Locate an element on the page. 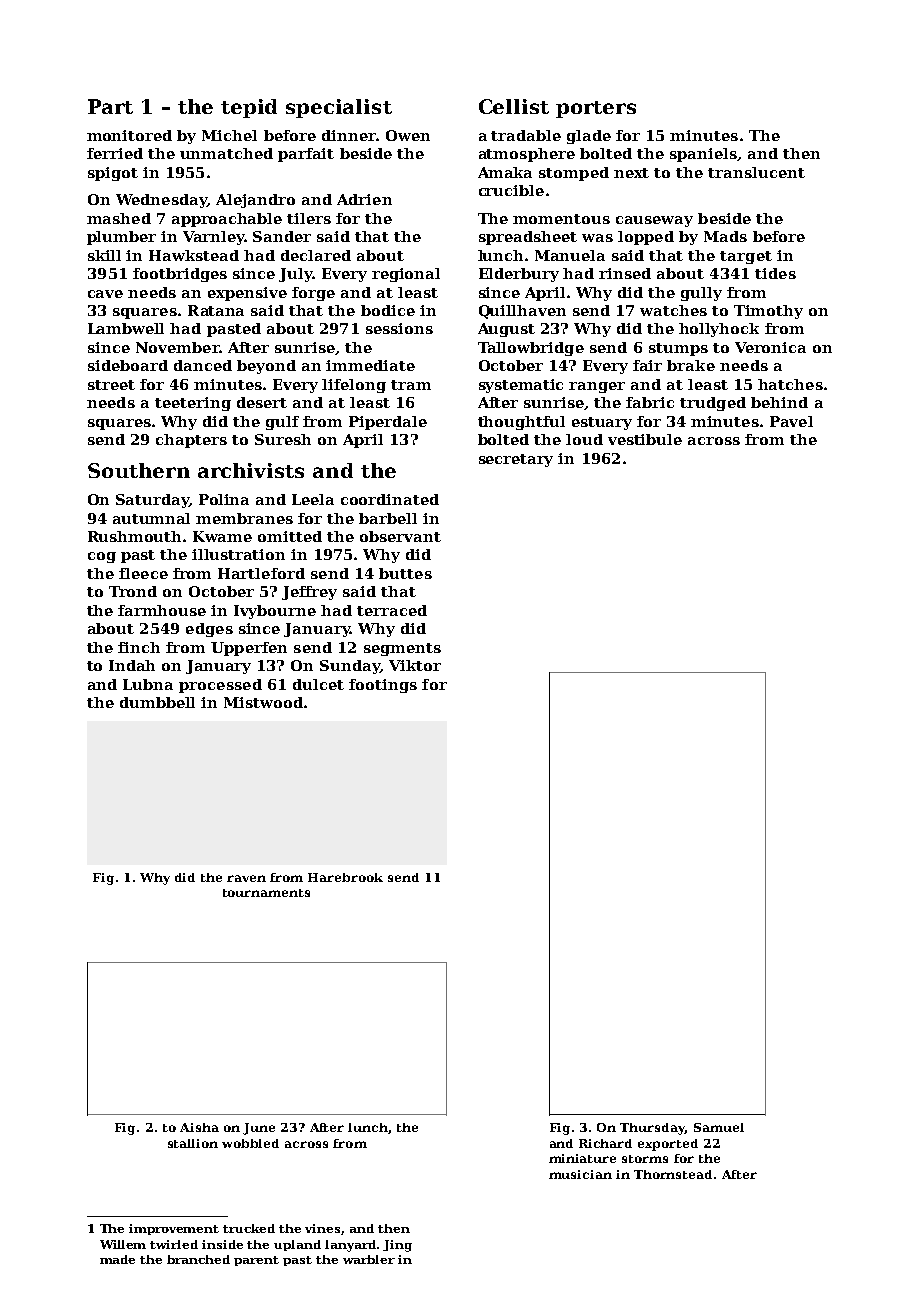  buttes is located at coordinates (405, 573).
